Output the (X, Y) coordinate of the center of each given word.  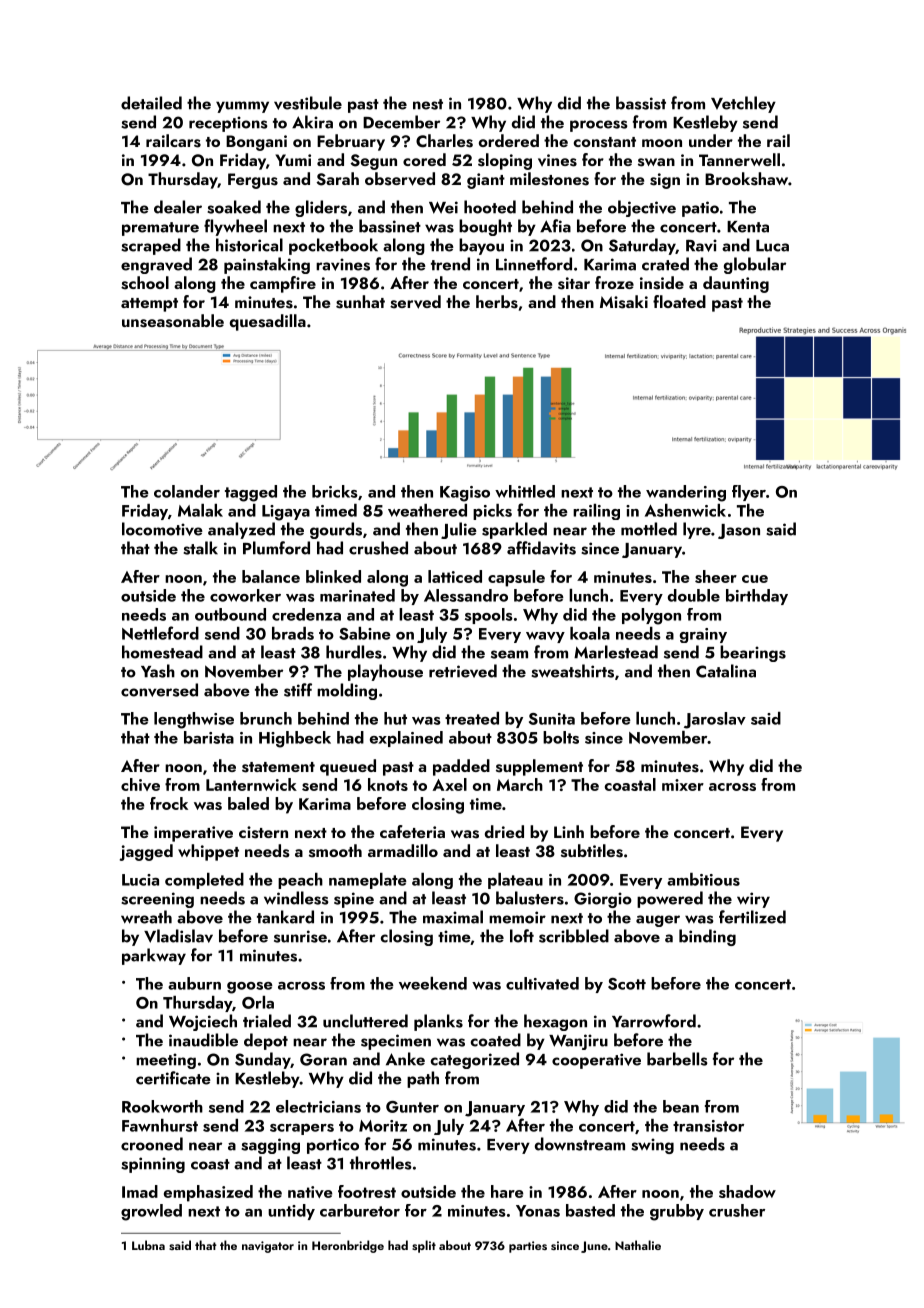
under (711, 140)
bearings (753, 653)
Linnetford (534, 264)
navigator (268, 1247)
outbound (230, 614)
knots (388, 784)
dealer (178, 207)
